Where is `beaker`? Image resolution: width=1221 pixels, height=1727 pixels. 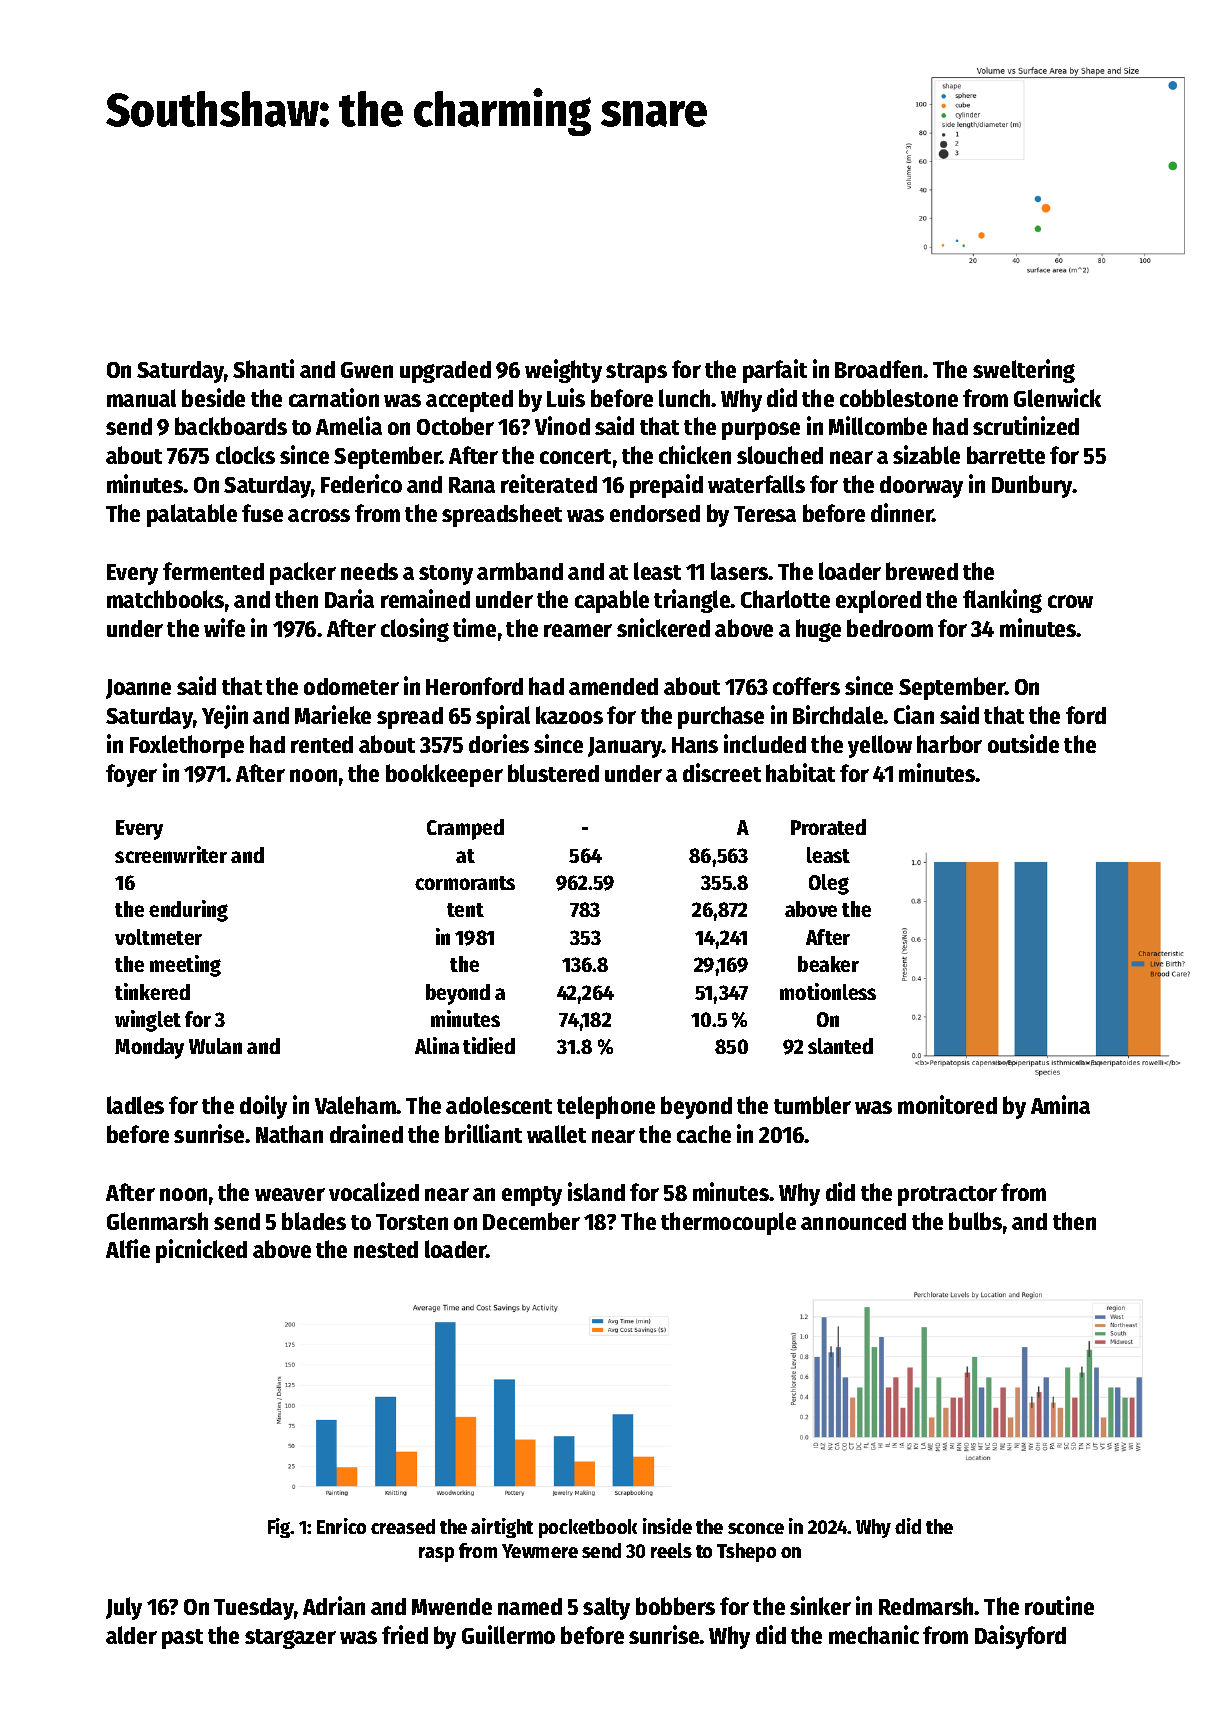
beaker is located at coordinates (828, 964).
